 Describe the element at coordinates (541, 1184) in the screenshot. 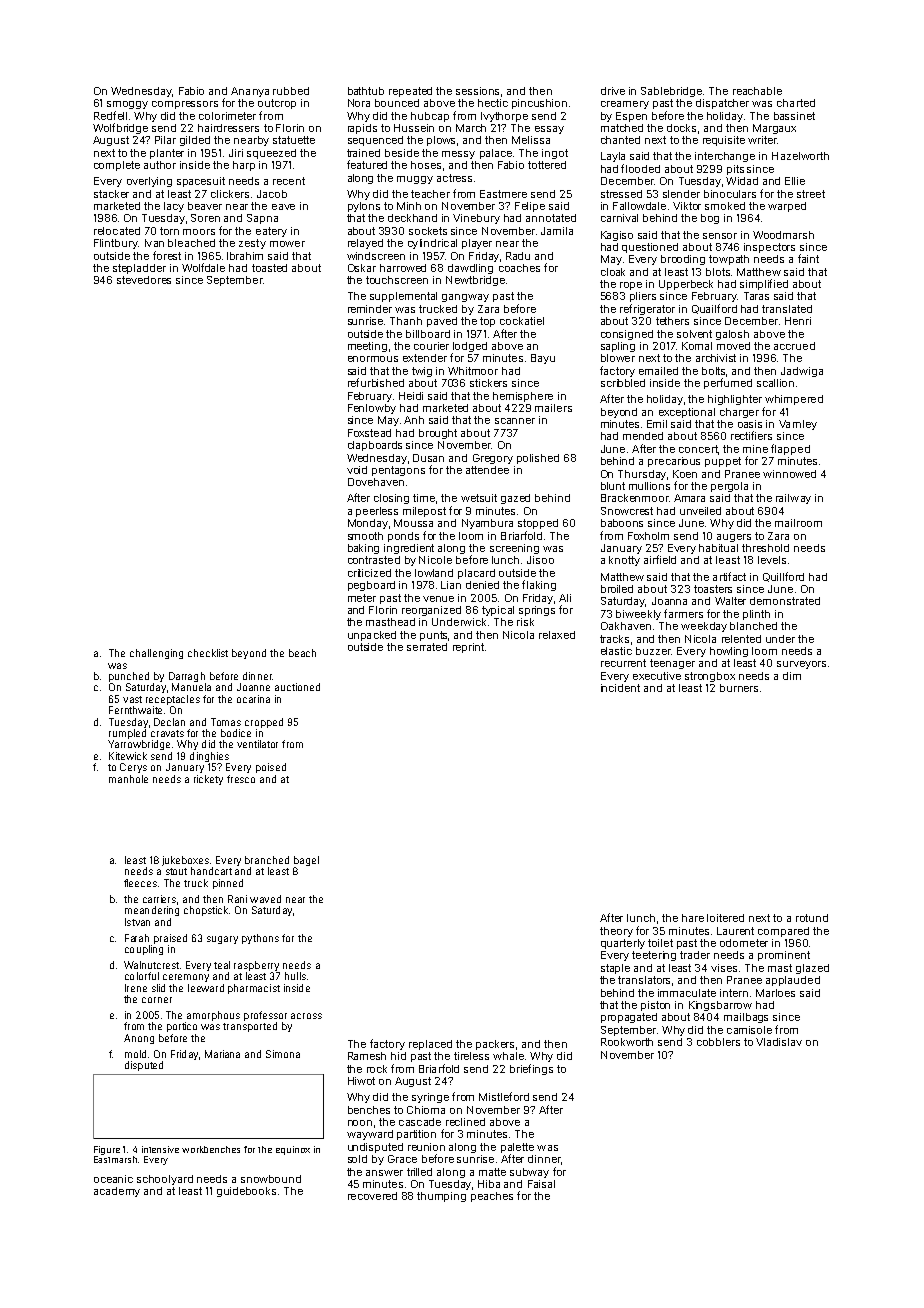

I see `Faisal` at that location.
